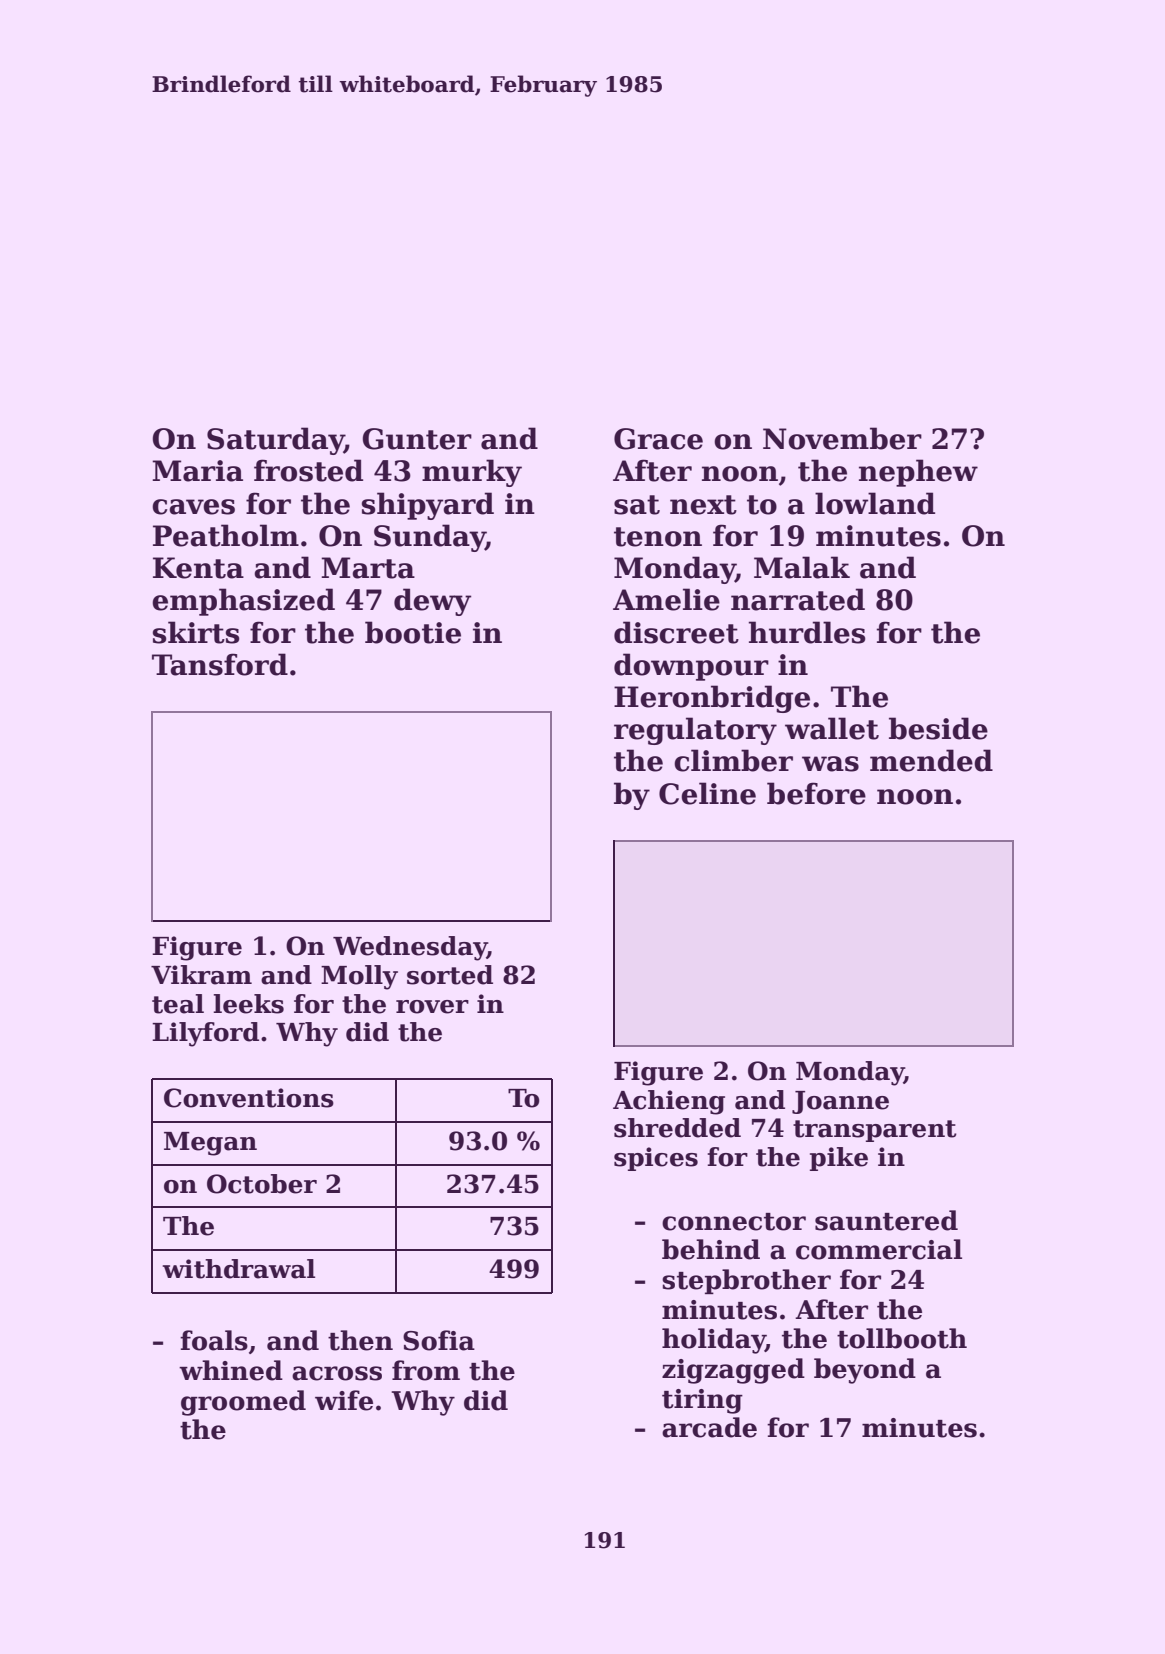 This document has height=1654, width=1165. Describe the element at coordinates (709, 1427) in the document. I see `arcade` at that location.
